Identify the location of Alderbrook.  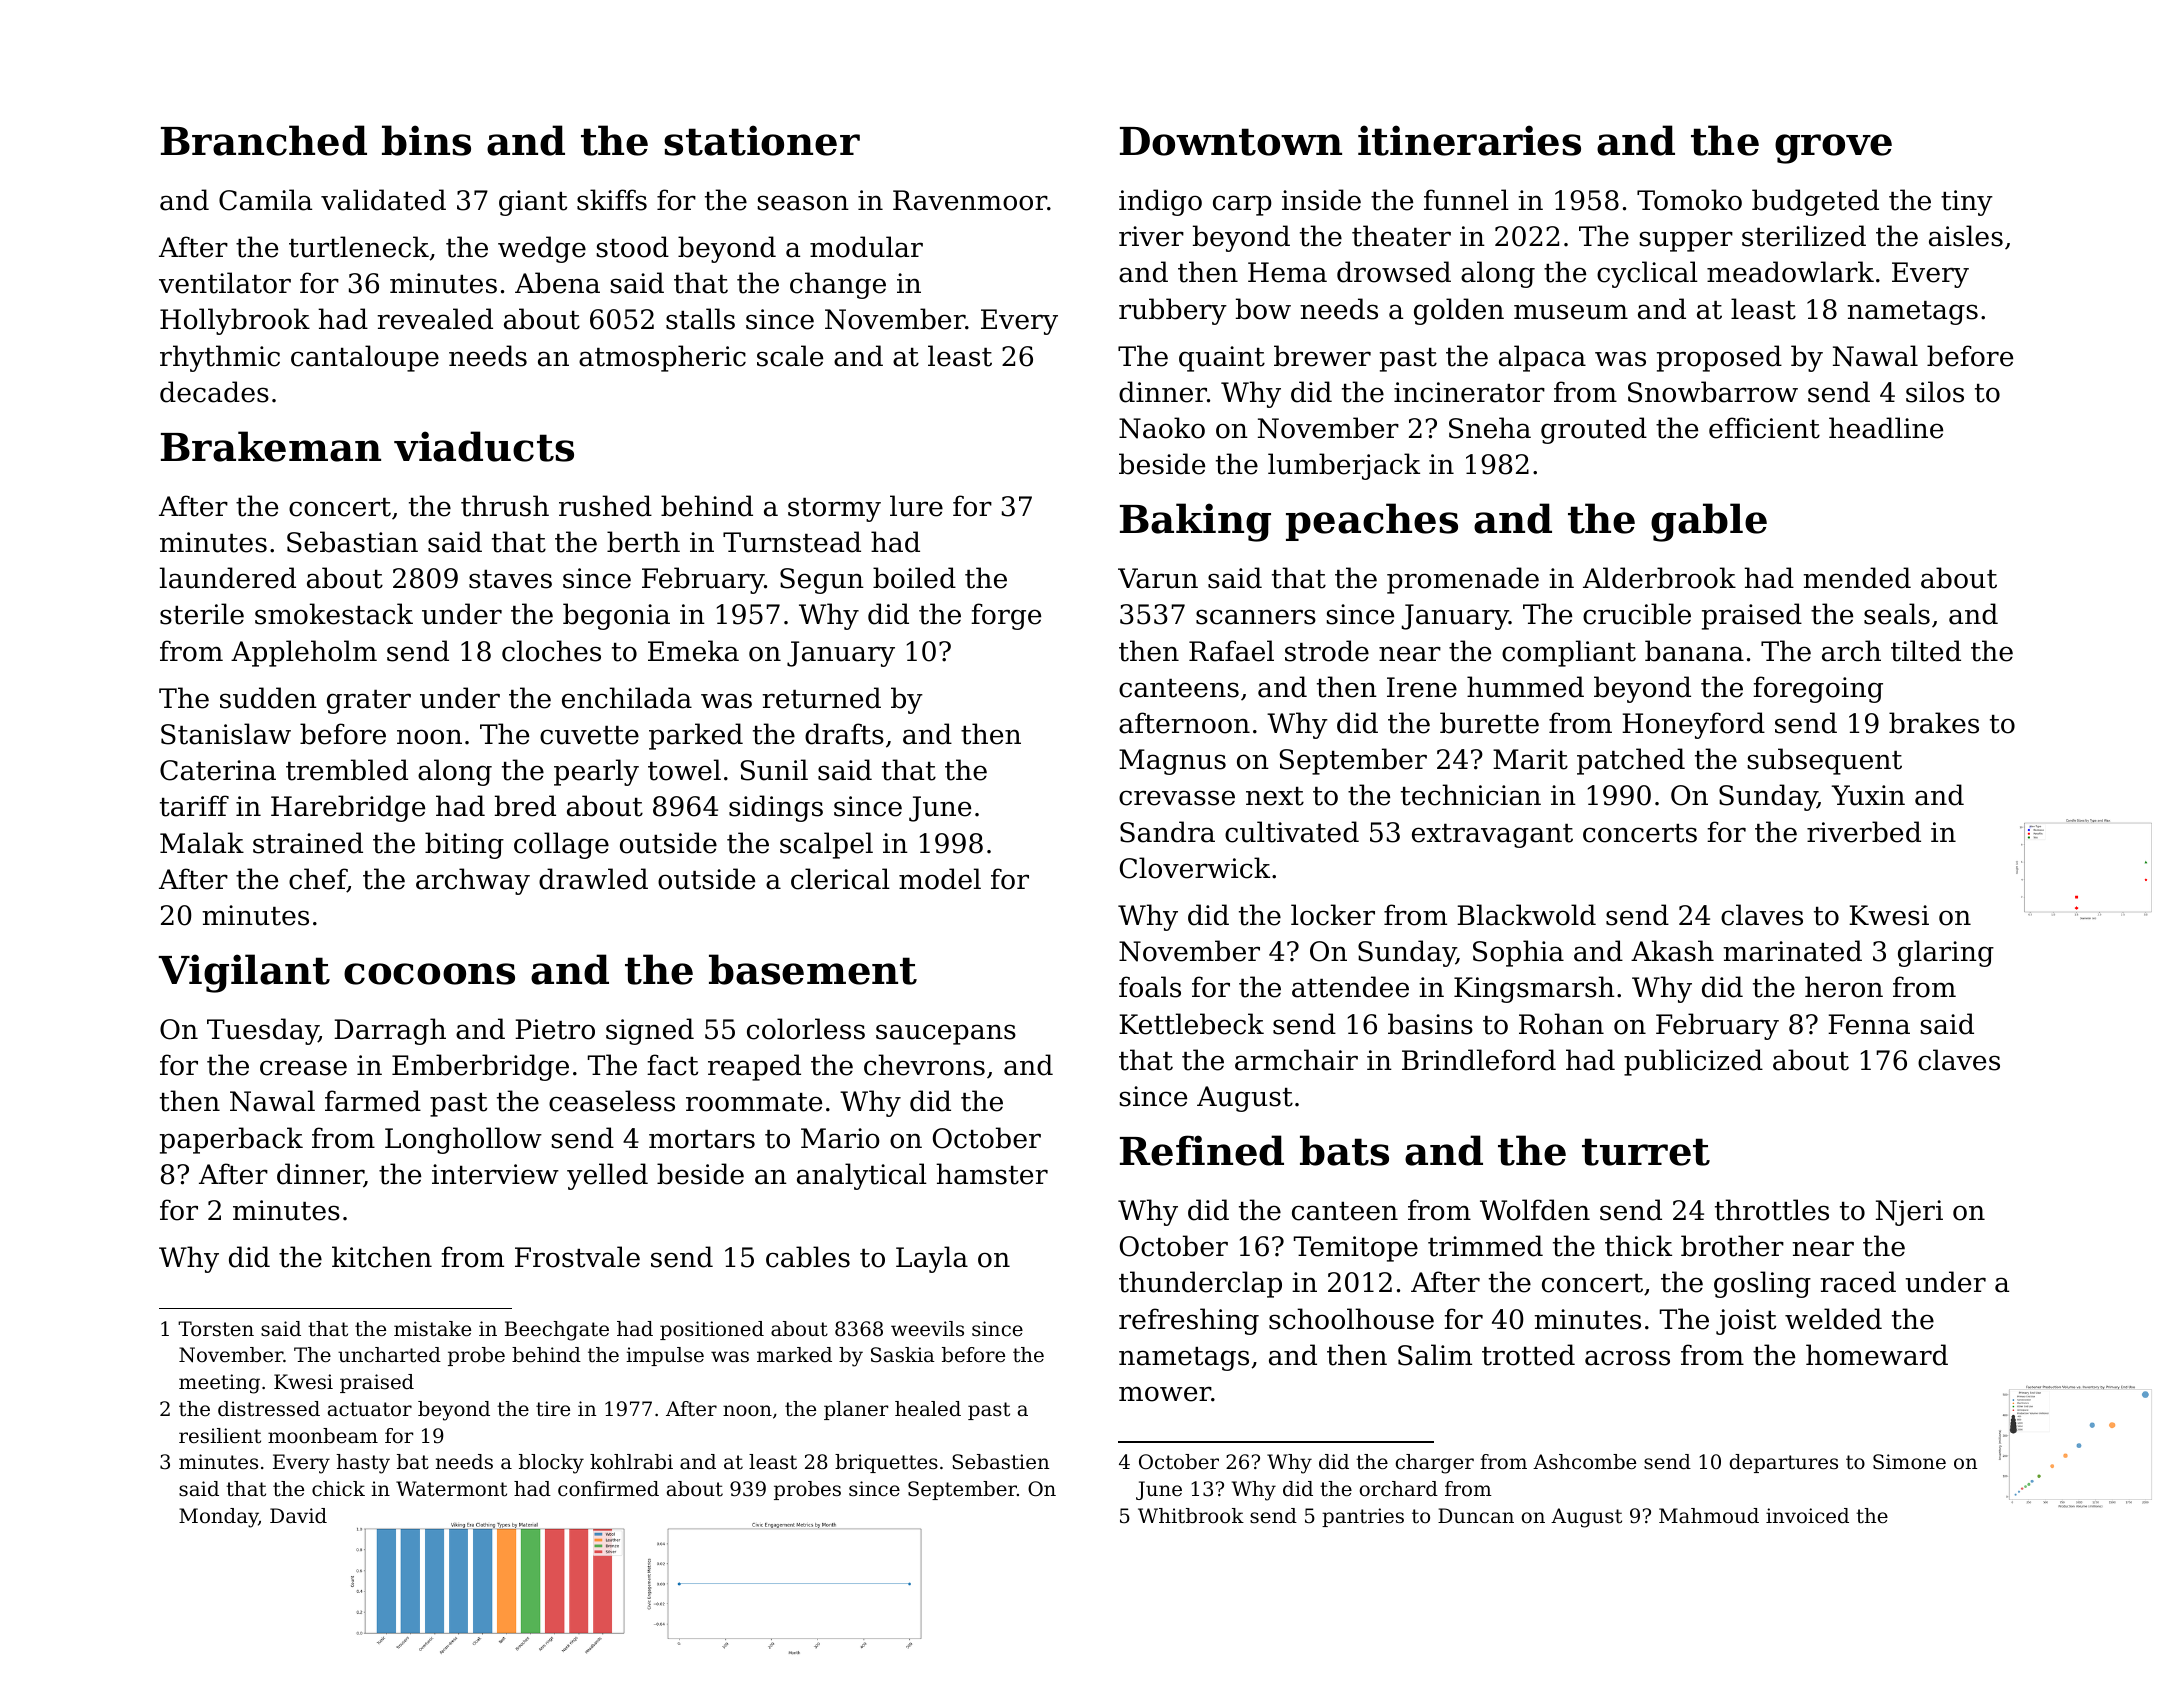
(1659, 578).
